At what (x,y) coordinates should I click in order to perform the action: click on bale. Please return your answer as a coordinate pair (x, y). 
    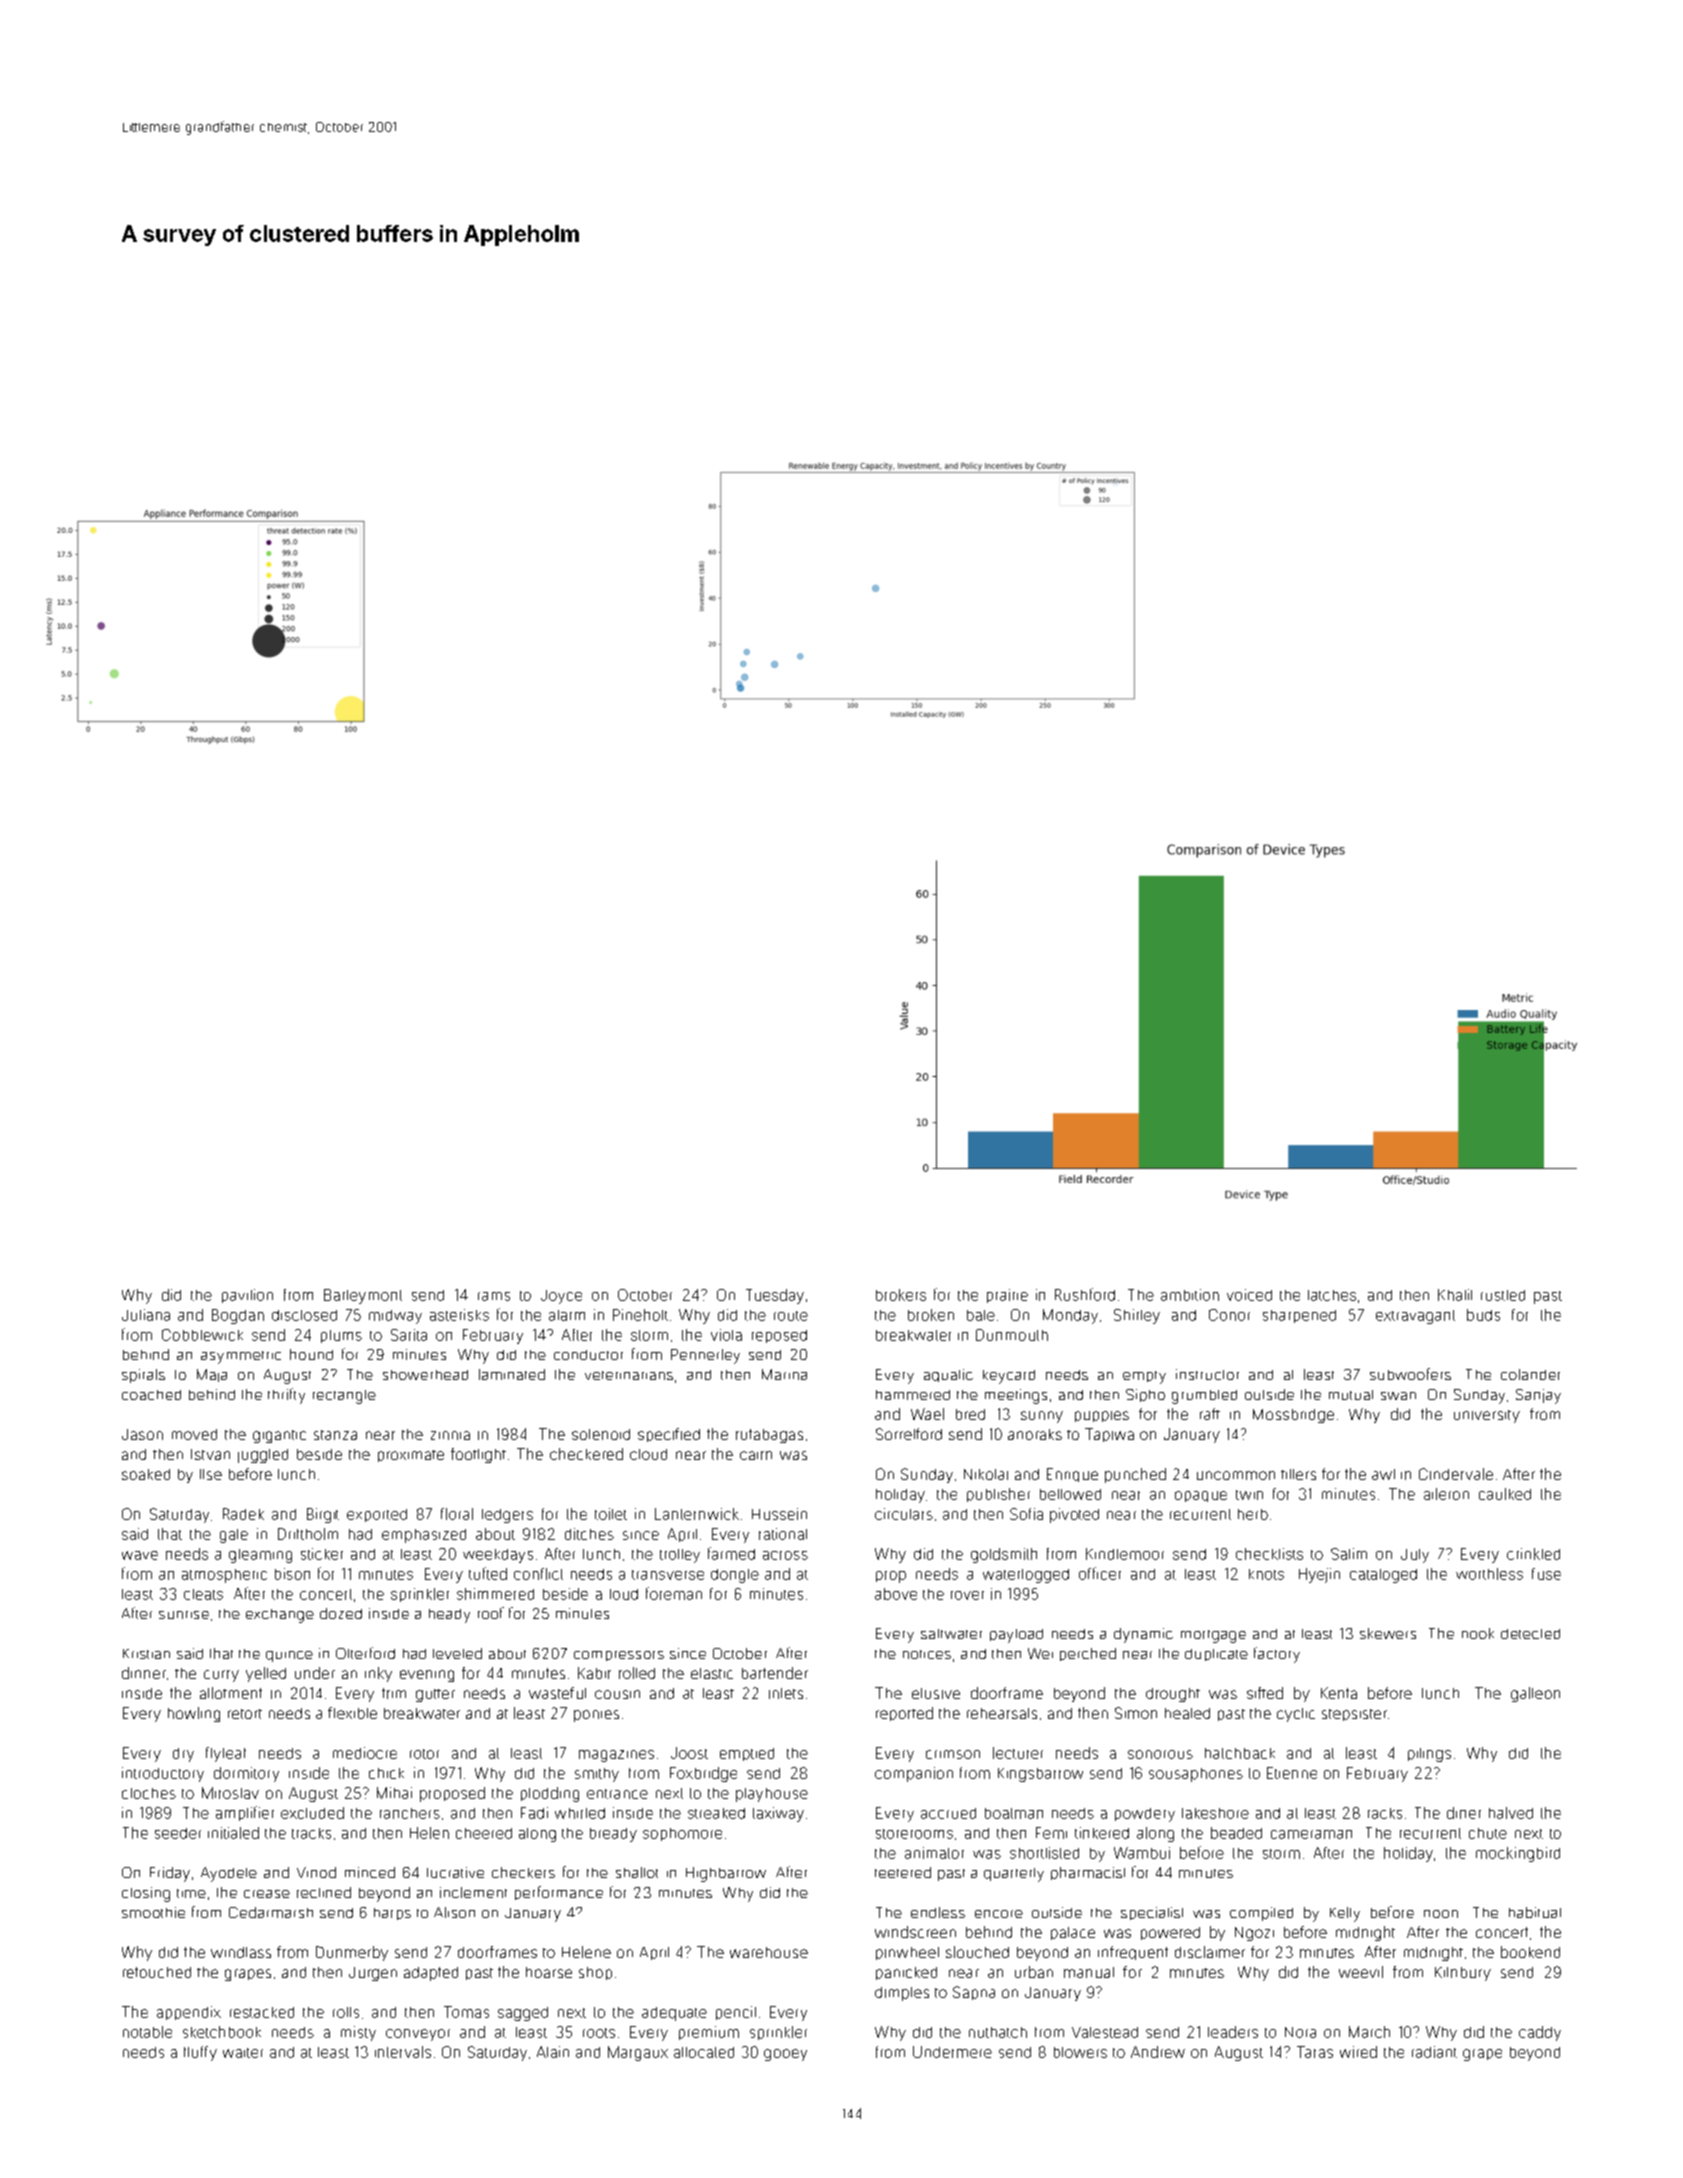
    Looking at the image, I should click on (981, 1315).
